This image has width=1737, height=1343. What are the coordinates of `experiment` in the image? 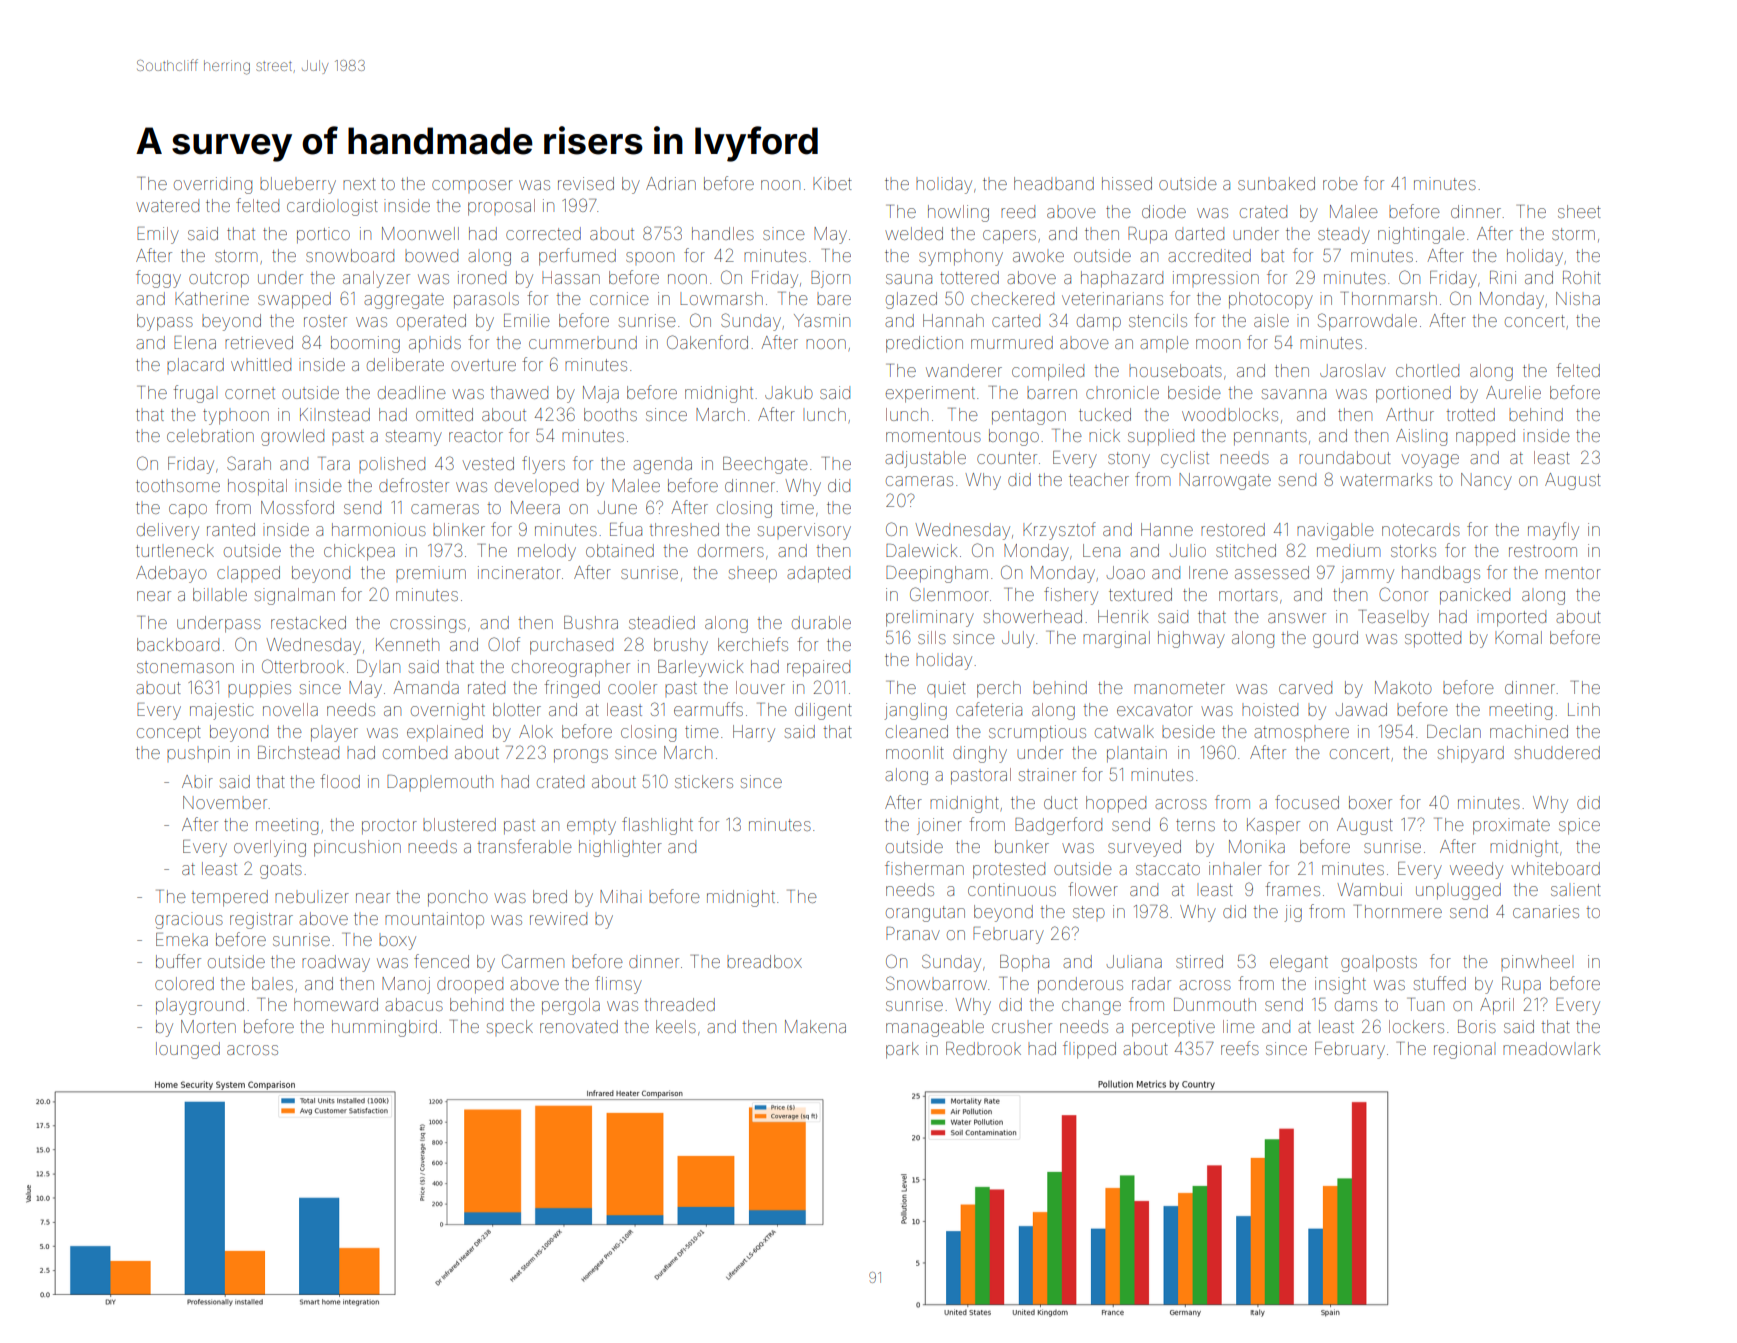 It's located at (930, 394).
